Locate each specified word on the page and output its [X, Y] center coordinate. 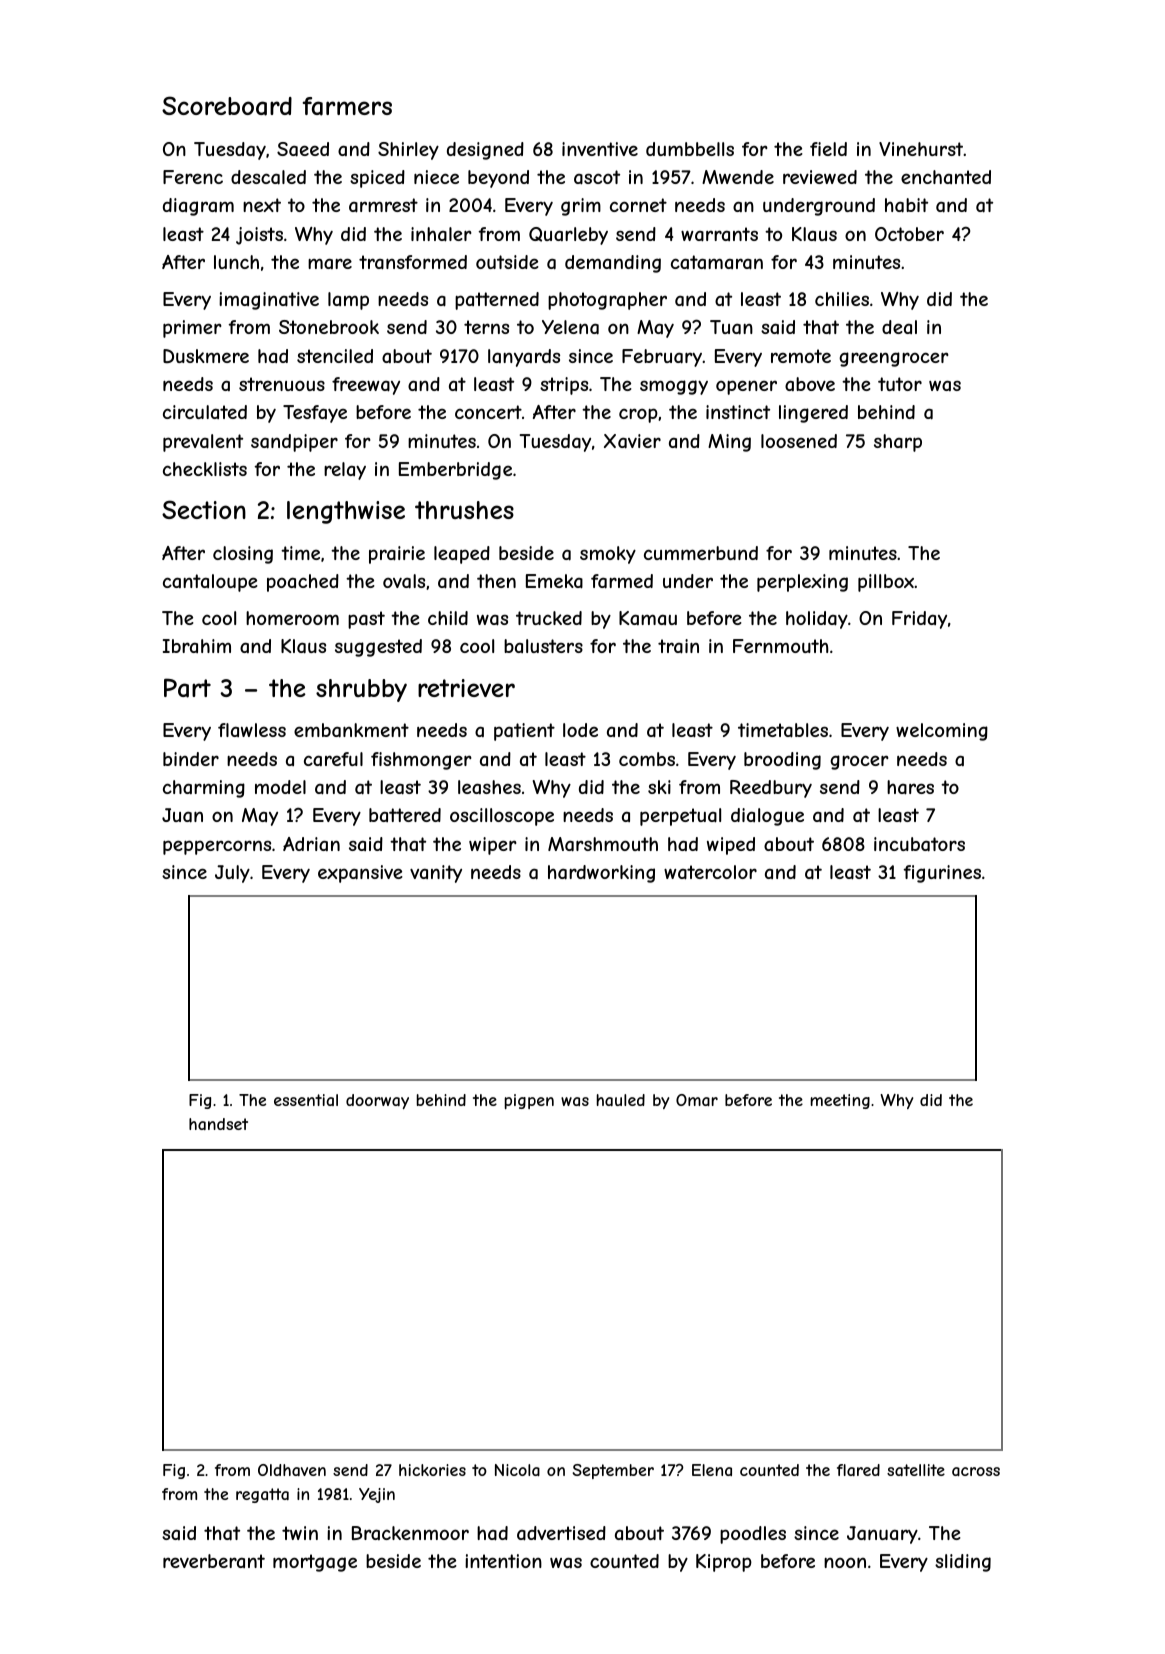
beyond [498, 179]
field [828, 149]
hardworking [601, 874]
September [613, 1471]
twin [300, 1533]
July [232, 874]
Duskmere [206, 356]
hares [910, 787]
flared [858, 1470]
